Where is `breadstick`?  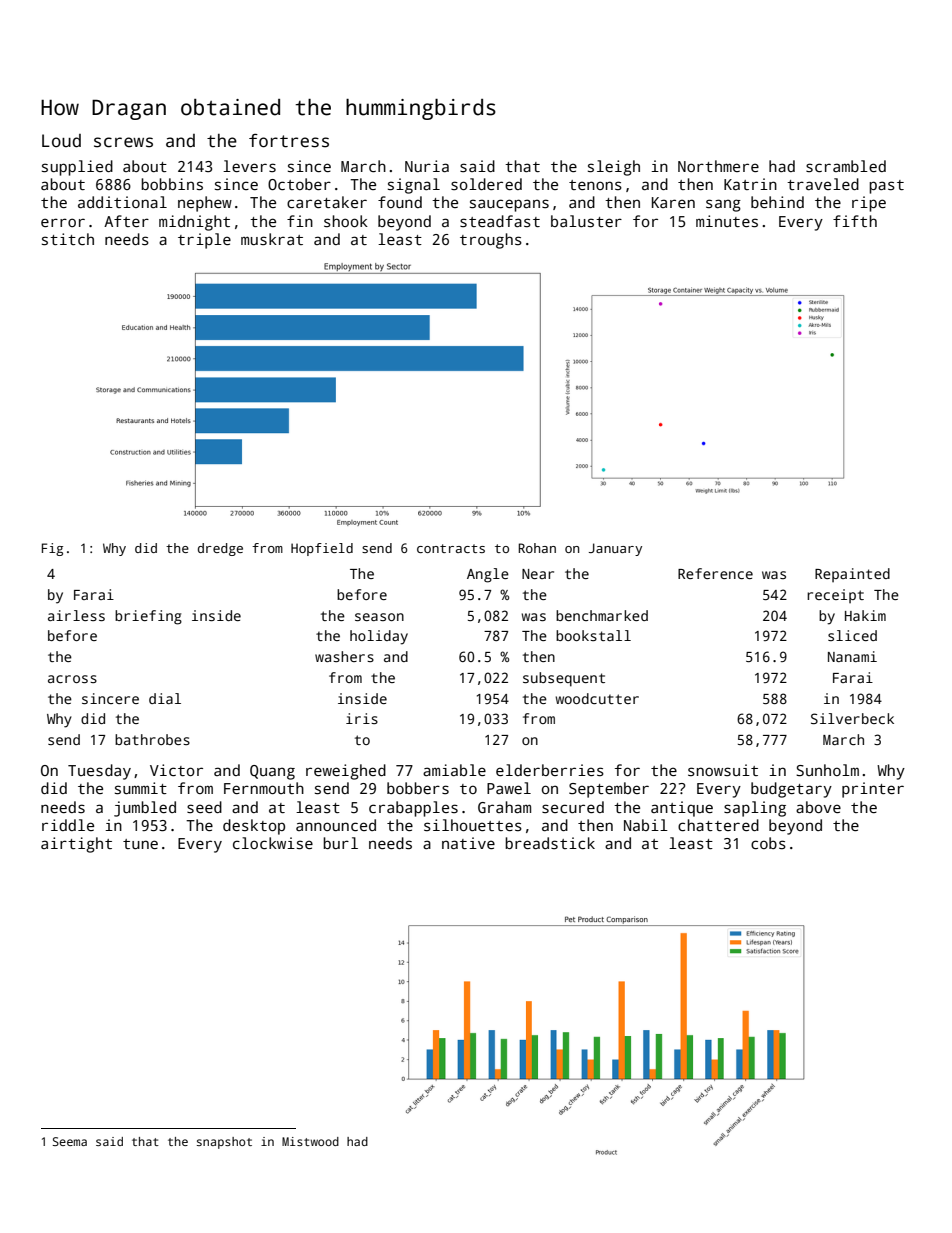 breadstick is located at coordinates (550, 843).
